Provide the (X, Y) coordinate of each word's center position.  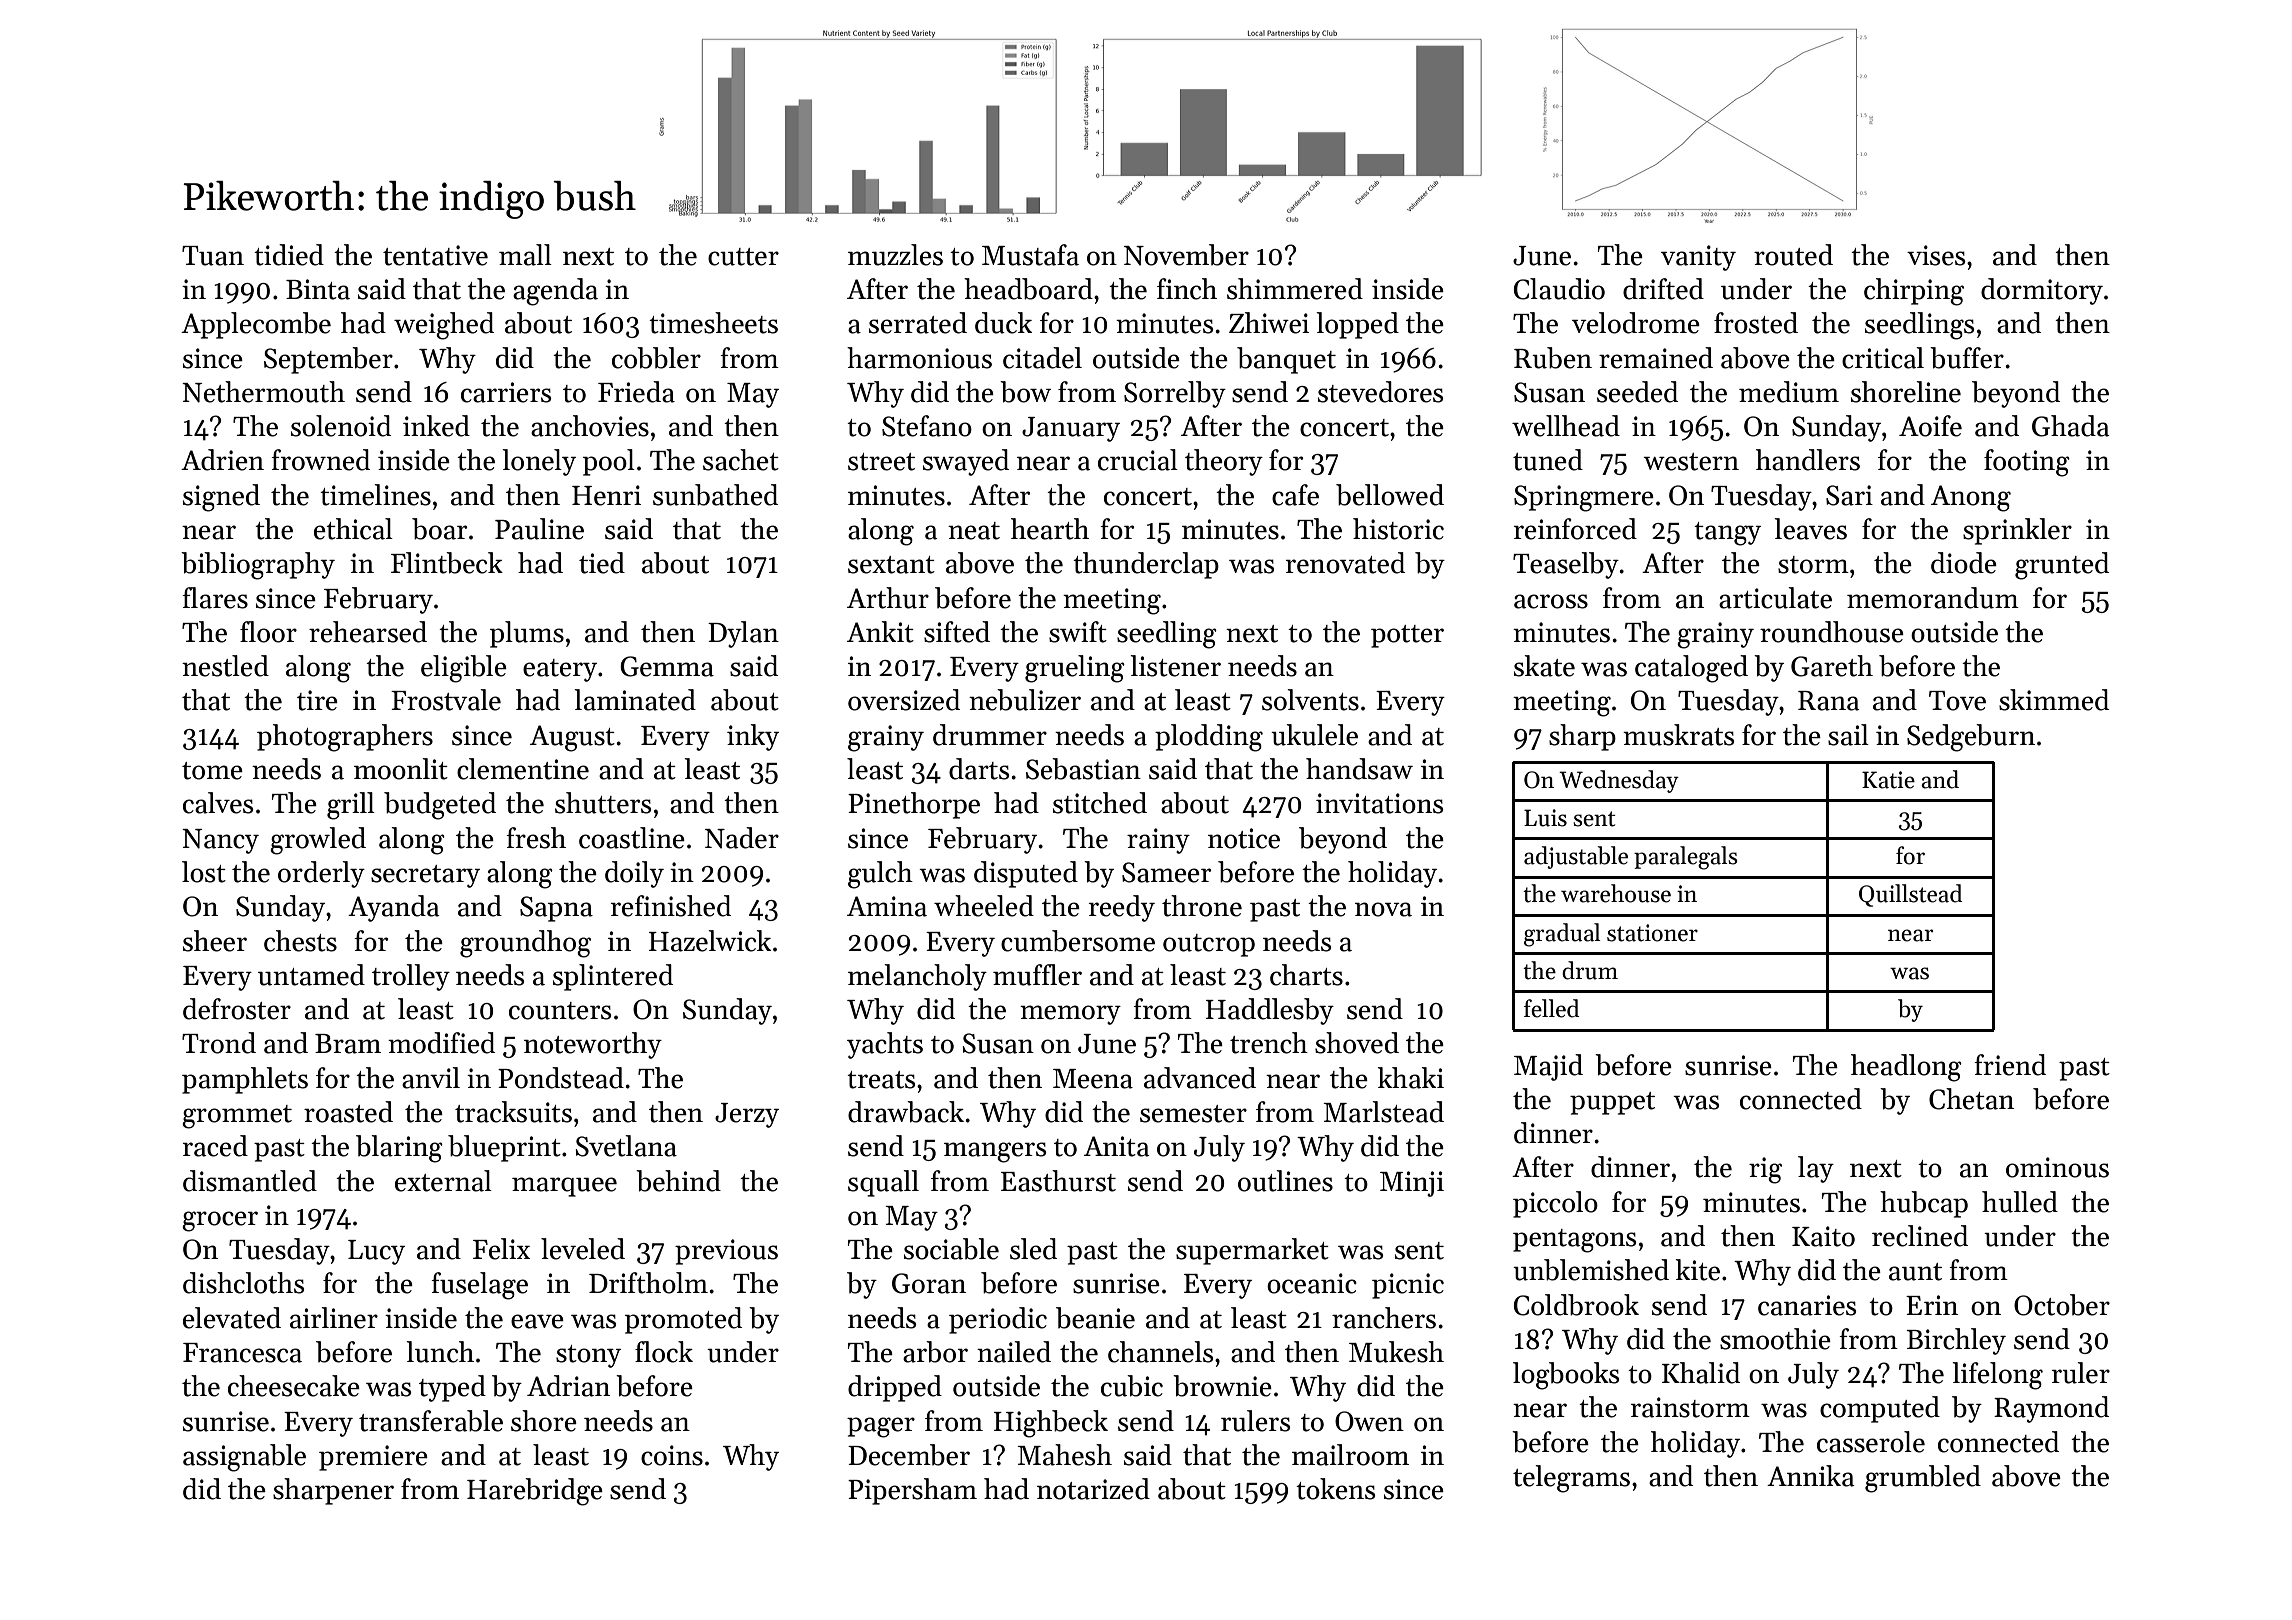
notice (1244, 838)
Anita (1116, 1146)
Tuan (213, 256)
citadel (1042, 358)
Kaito (1823, 1236)
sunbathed (715, 495)
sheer (215, 941)
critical (1883, 358)
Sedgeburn (1971, 738)
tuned (1548, 460)
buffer (1967, 358)
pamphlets (245, 1080)
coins (672, 1455)
